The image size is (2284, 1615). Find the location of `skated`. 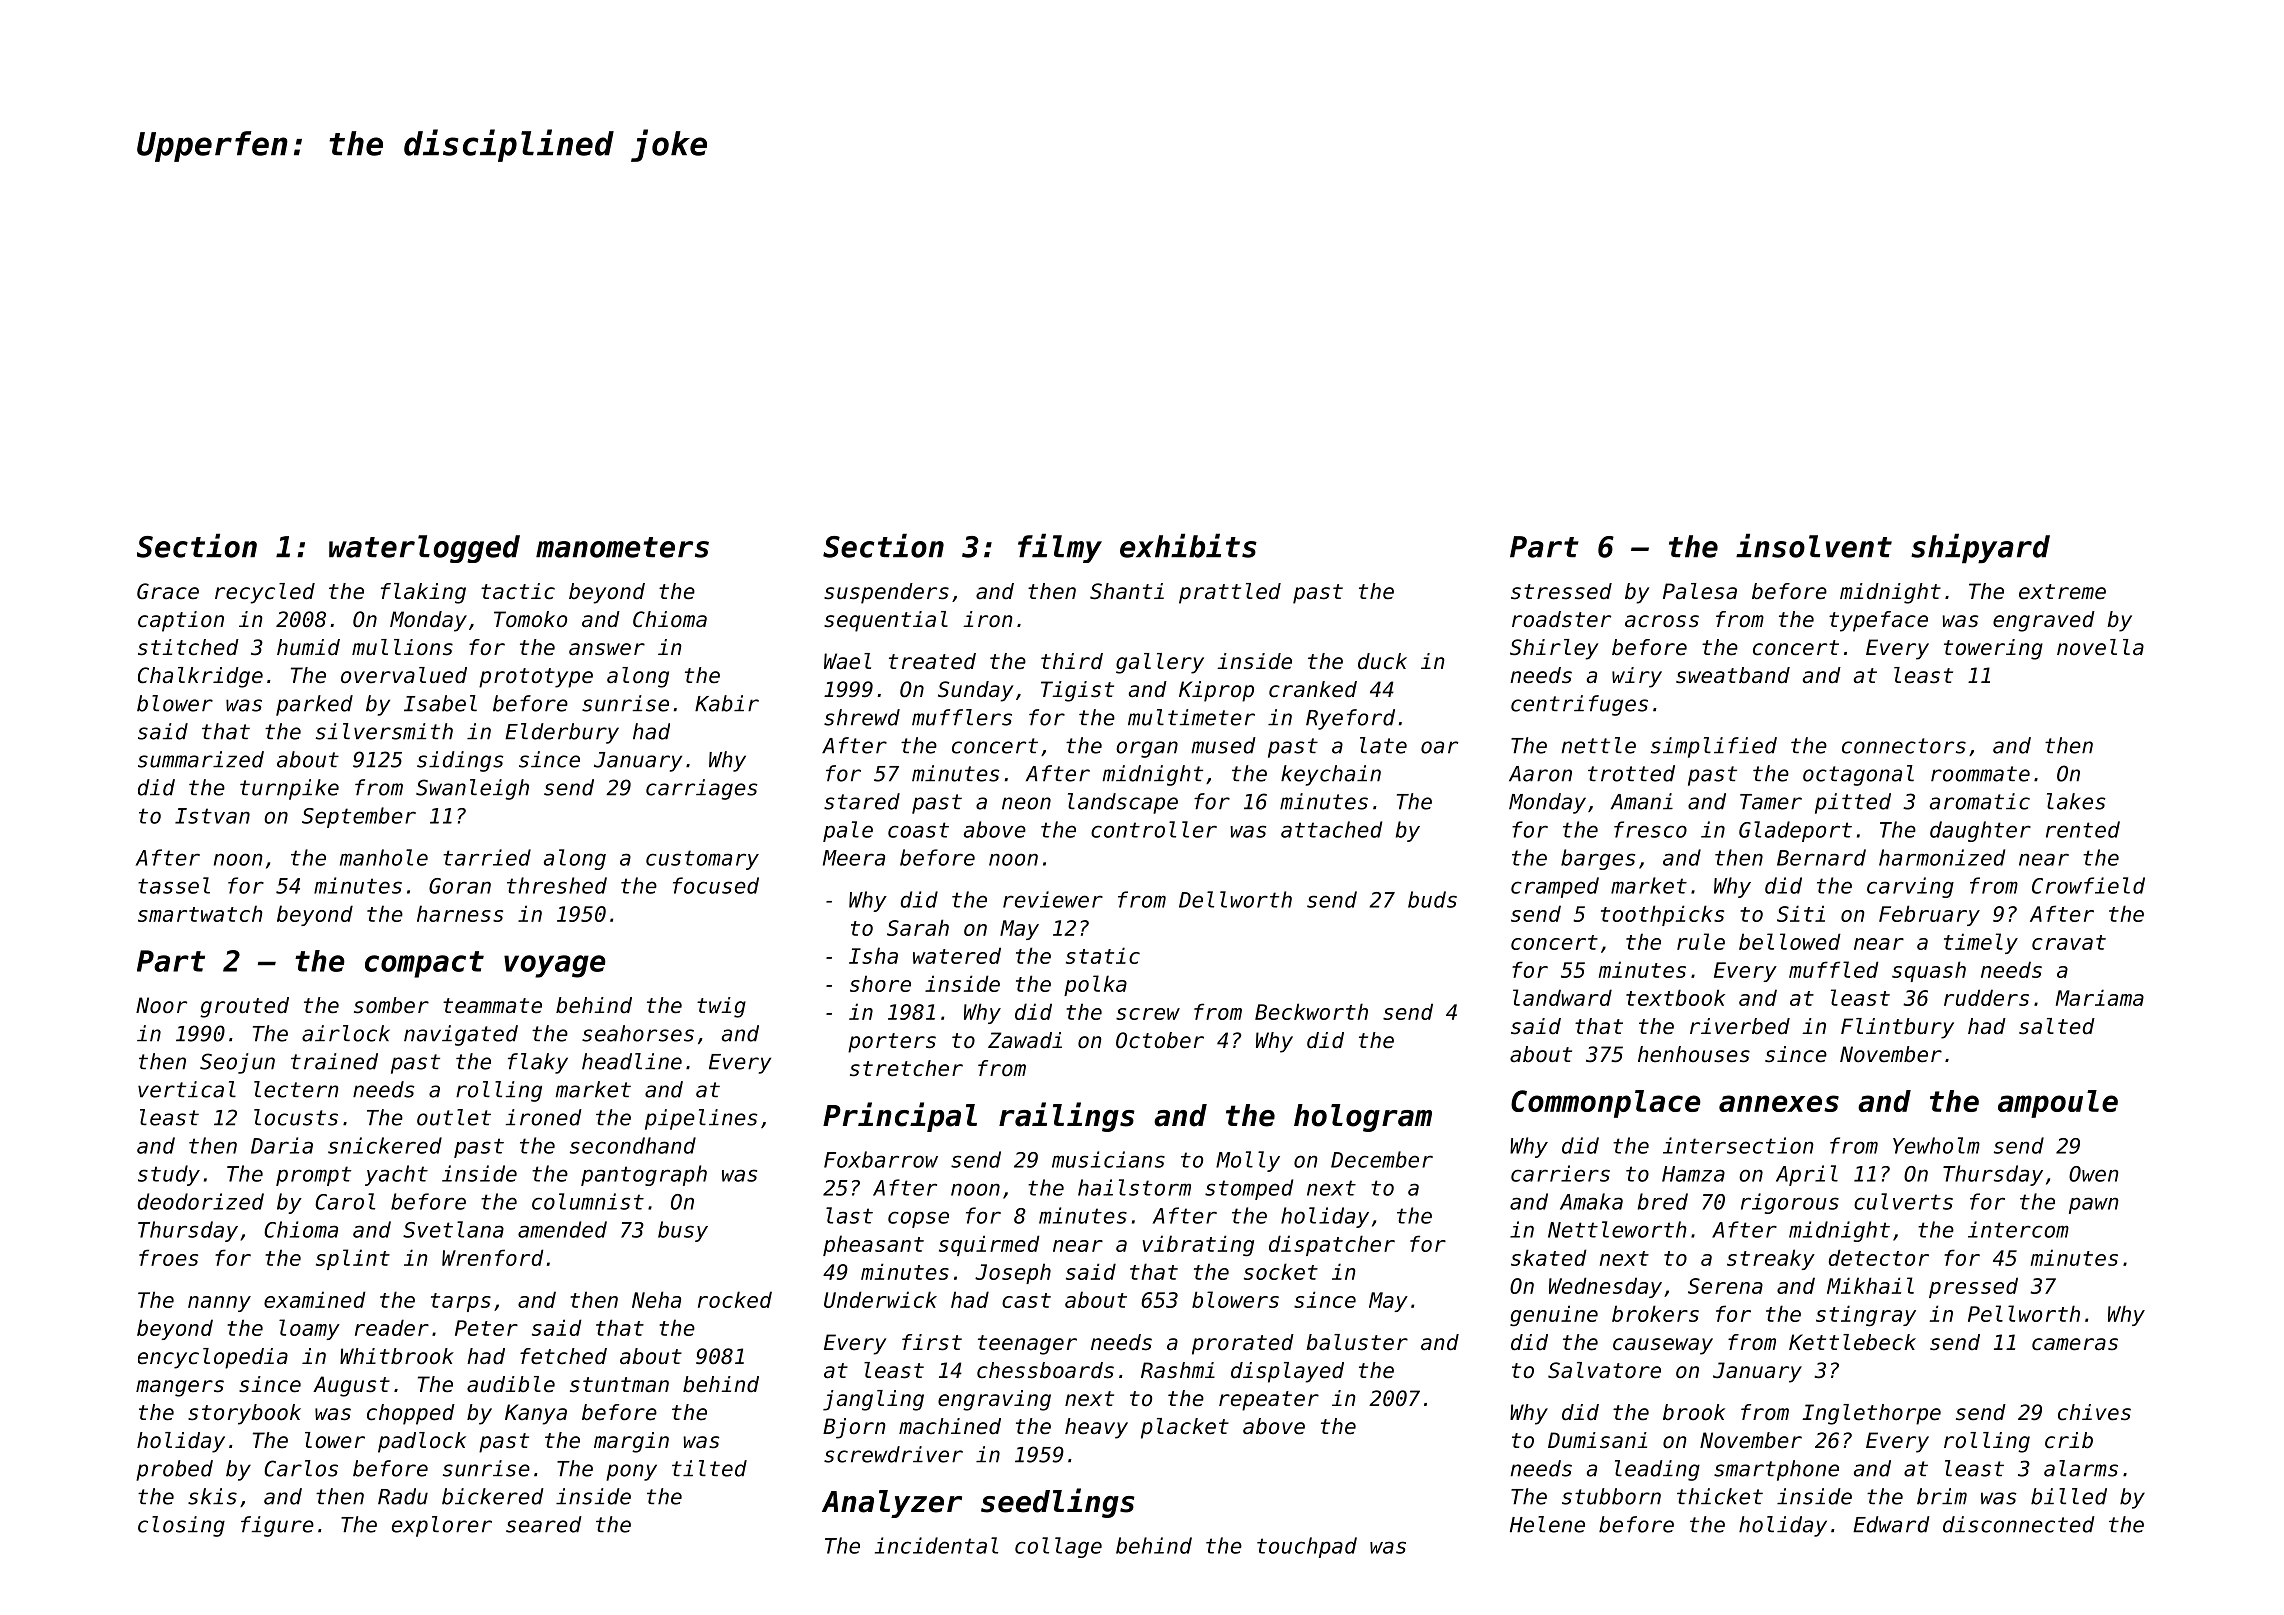

skated is located at coordinates (1549, 1257).
